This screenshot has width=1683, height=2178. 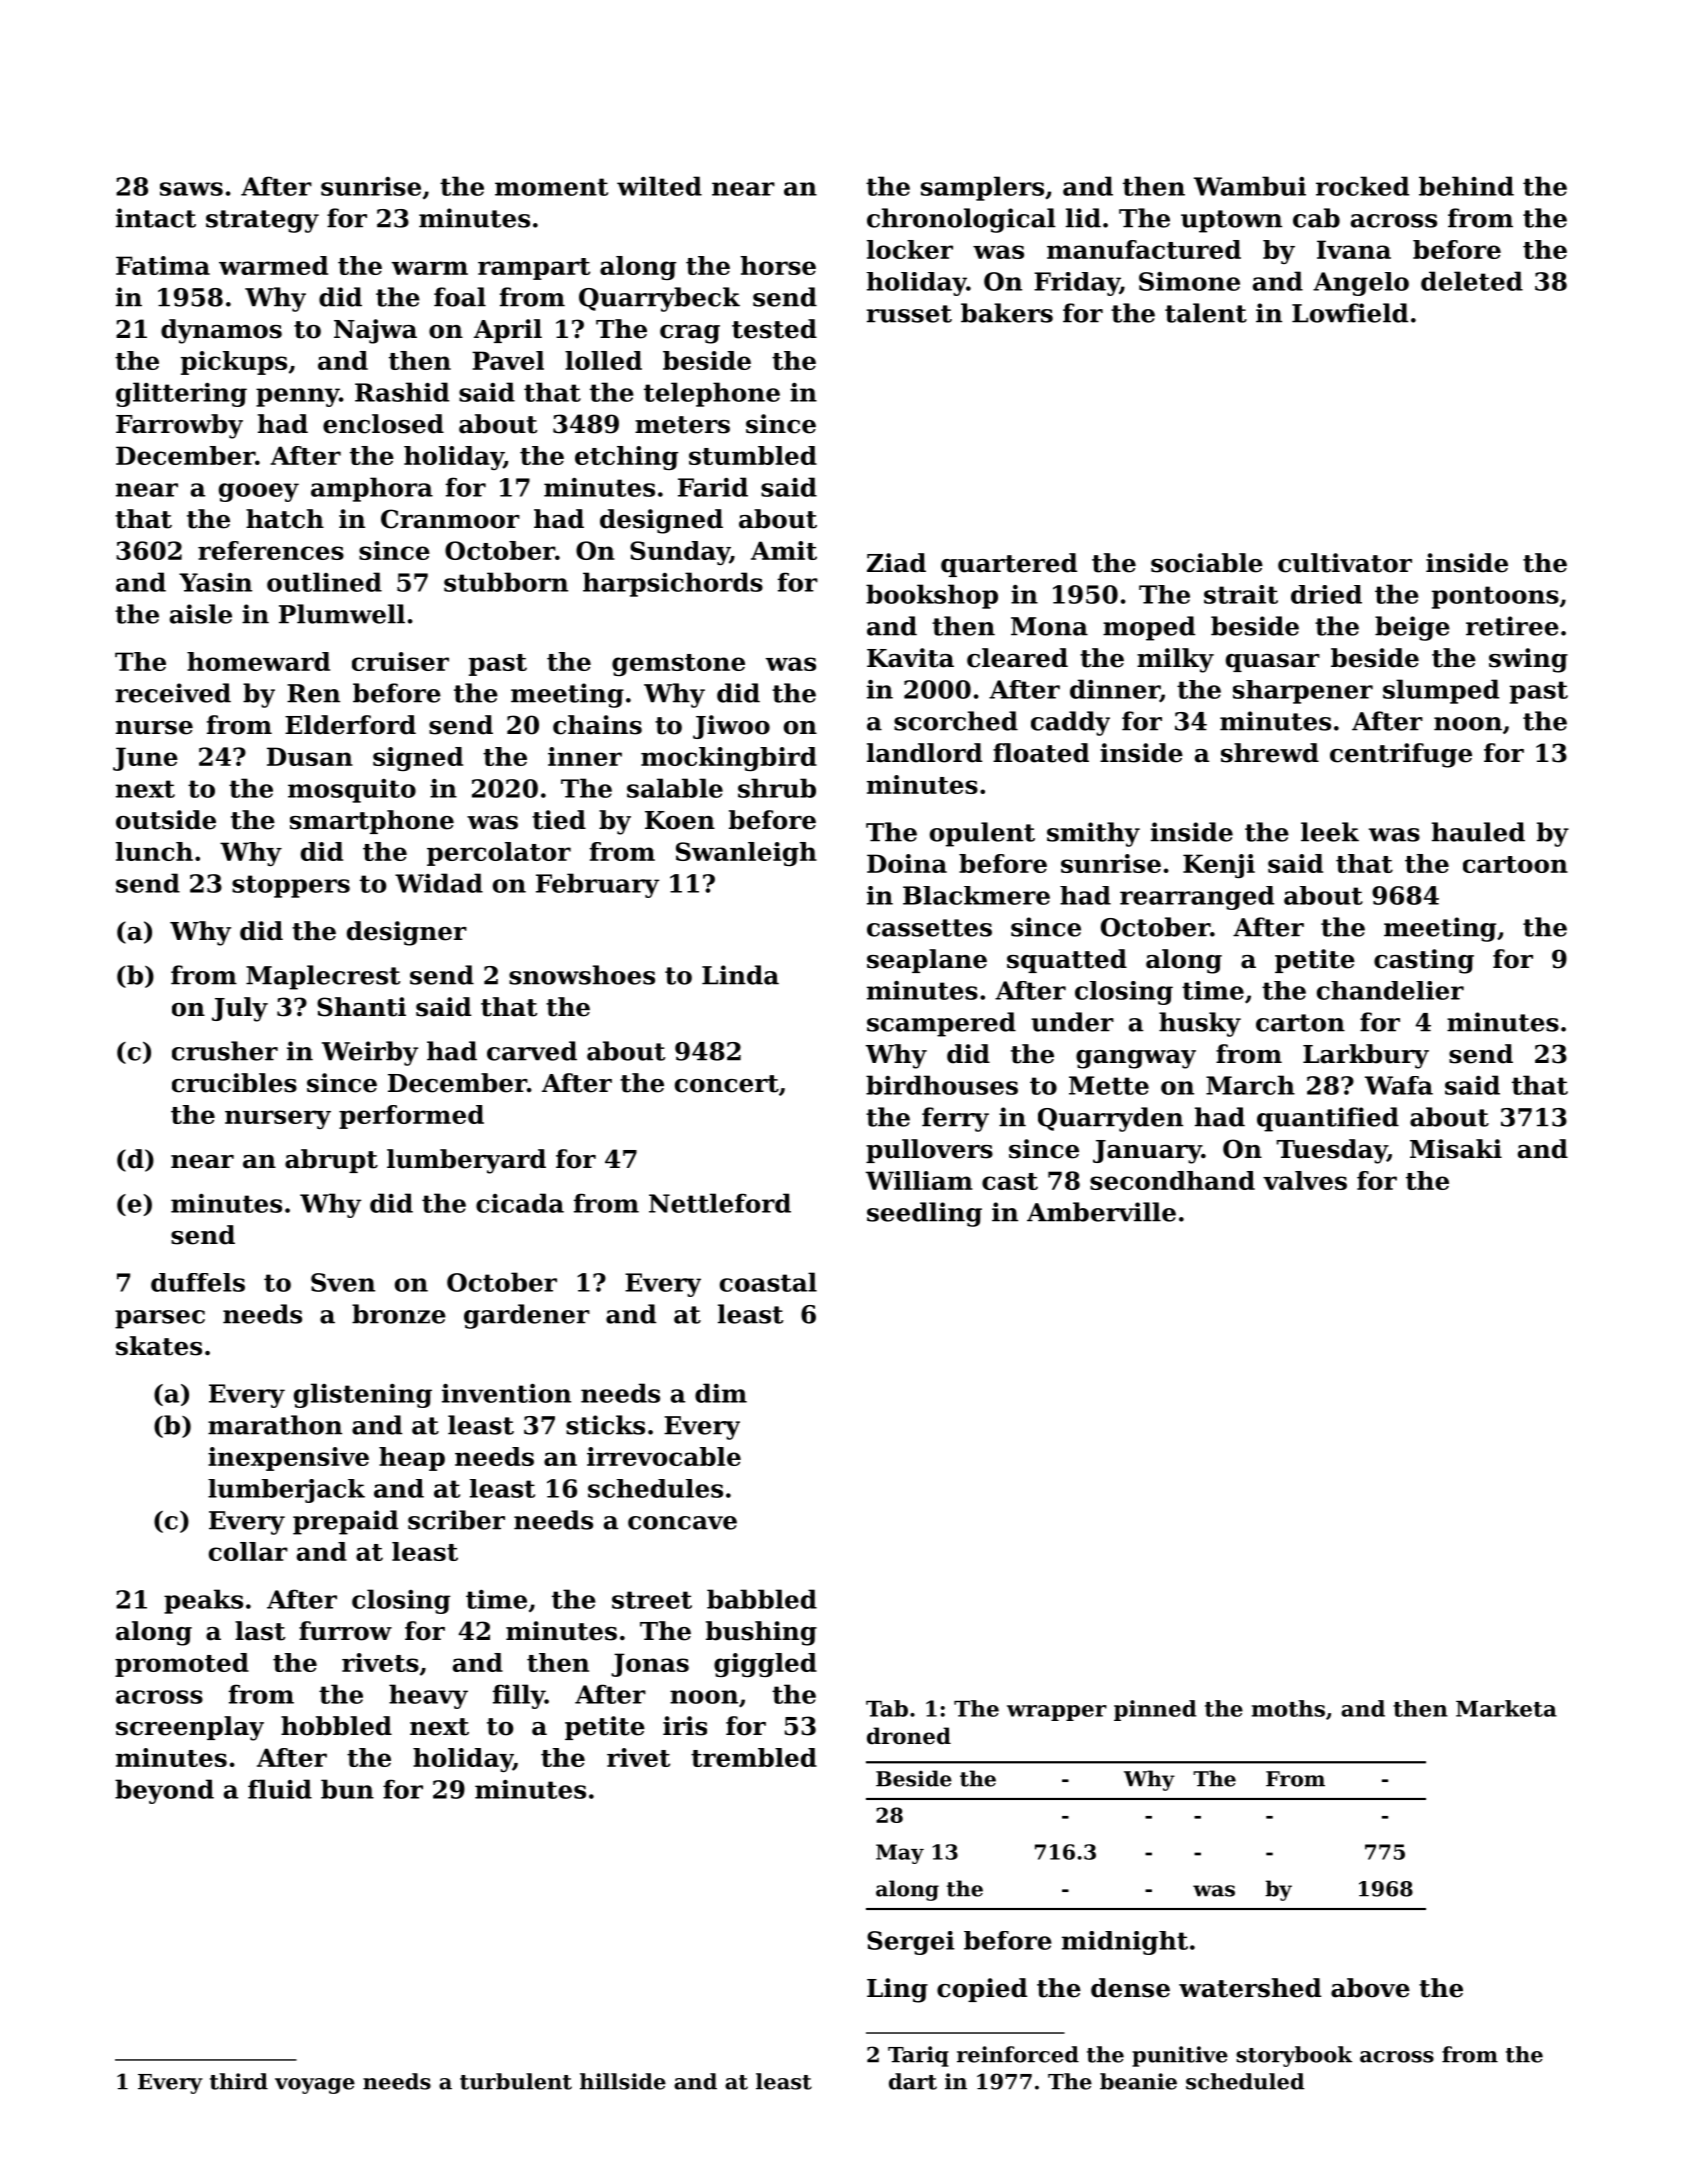 What do you see at coordinates (1495, 597) in the screenshot?
I see `pontoons` at bounding box center [1495, 597].
